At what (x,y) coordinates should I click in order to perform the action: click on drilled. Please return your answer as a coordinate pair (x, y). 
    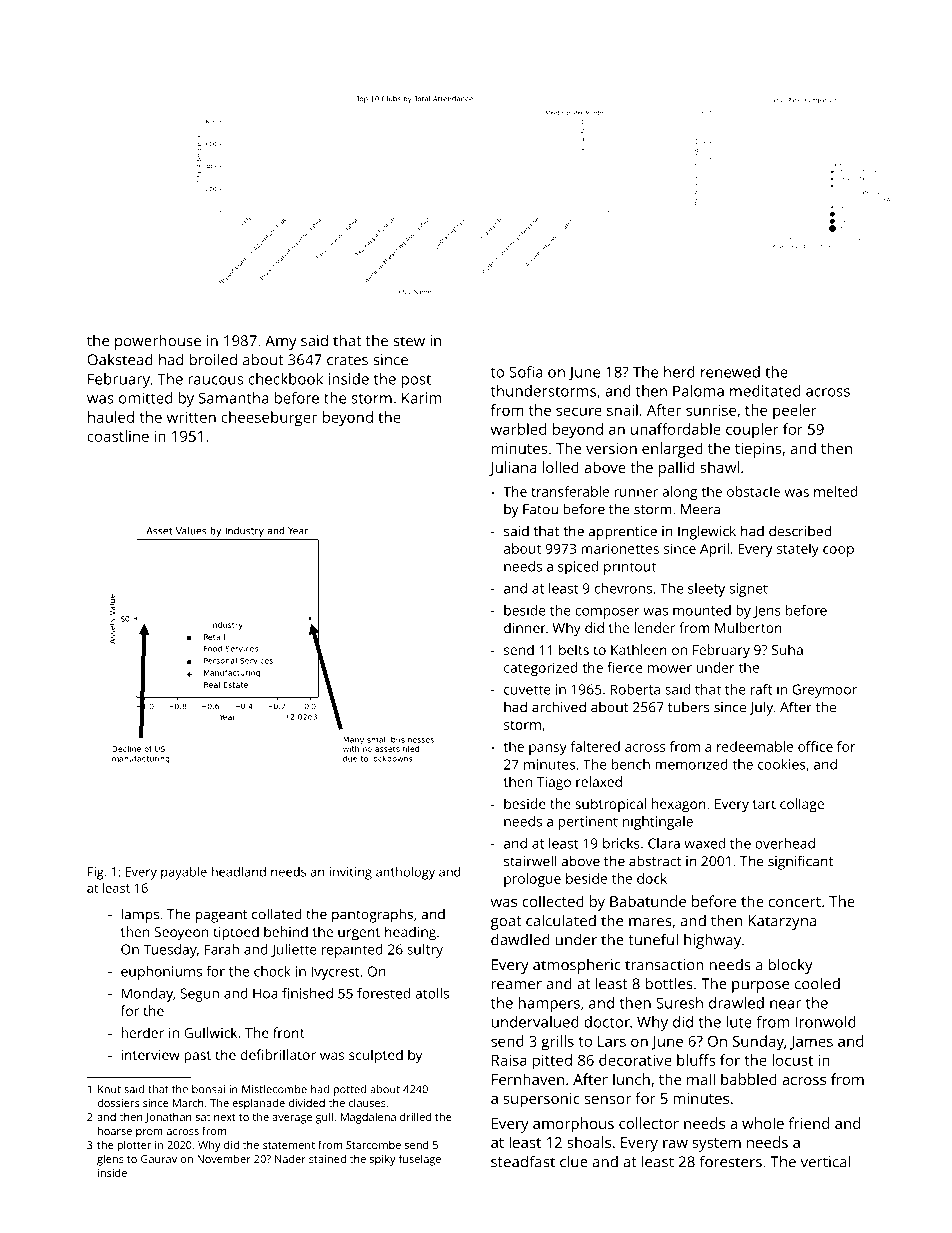
    Looking at the image, I should click on (415, 1116).
